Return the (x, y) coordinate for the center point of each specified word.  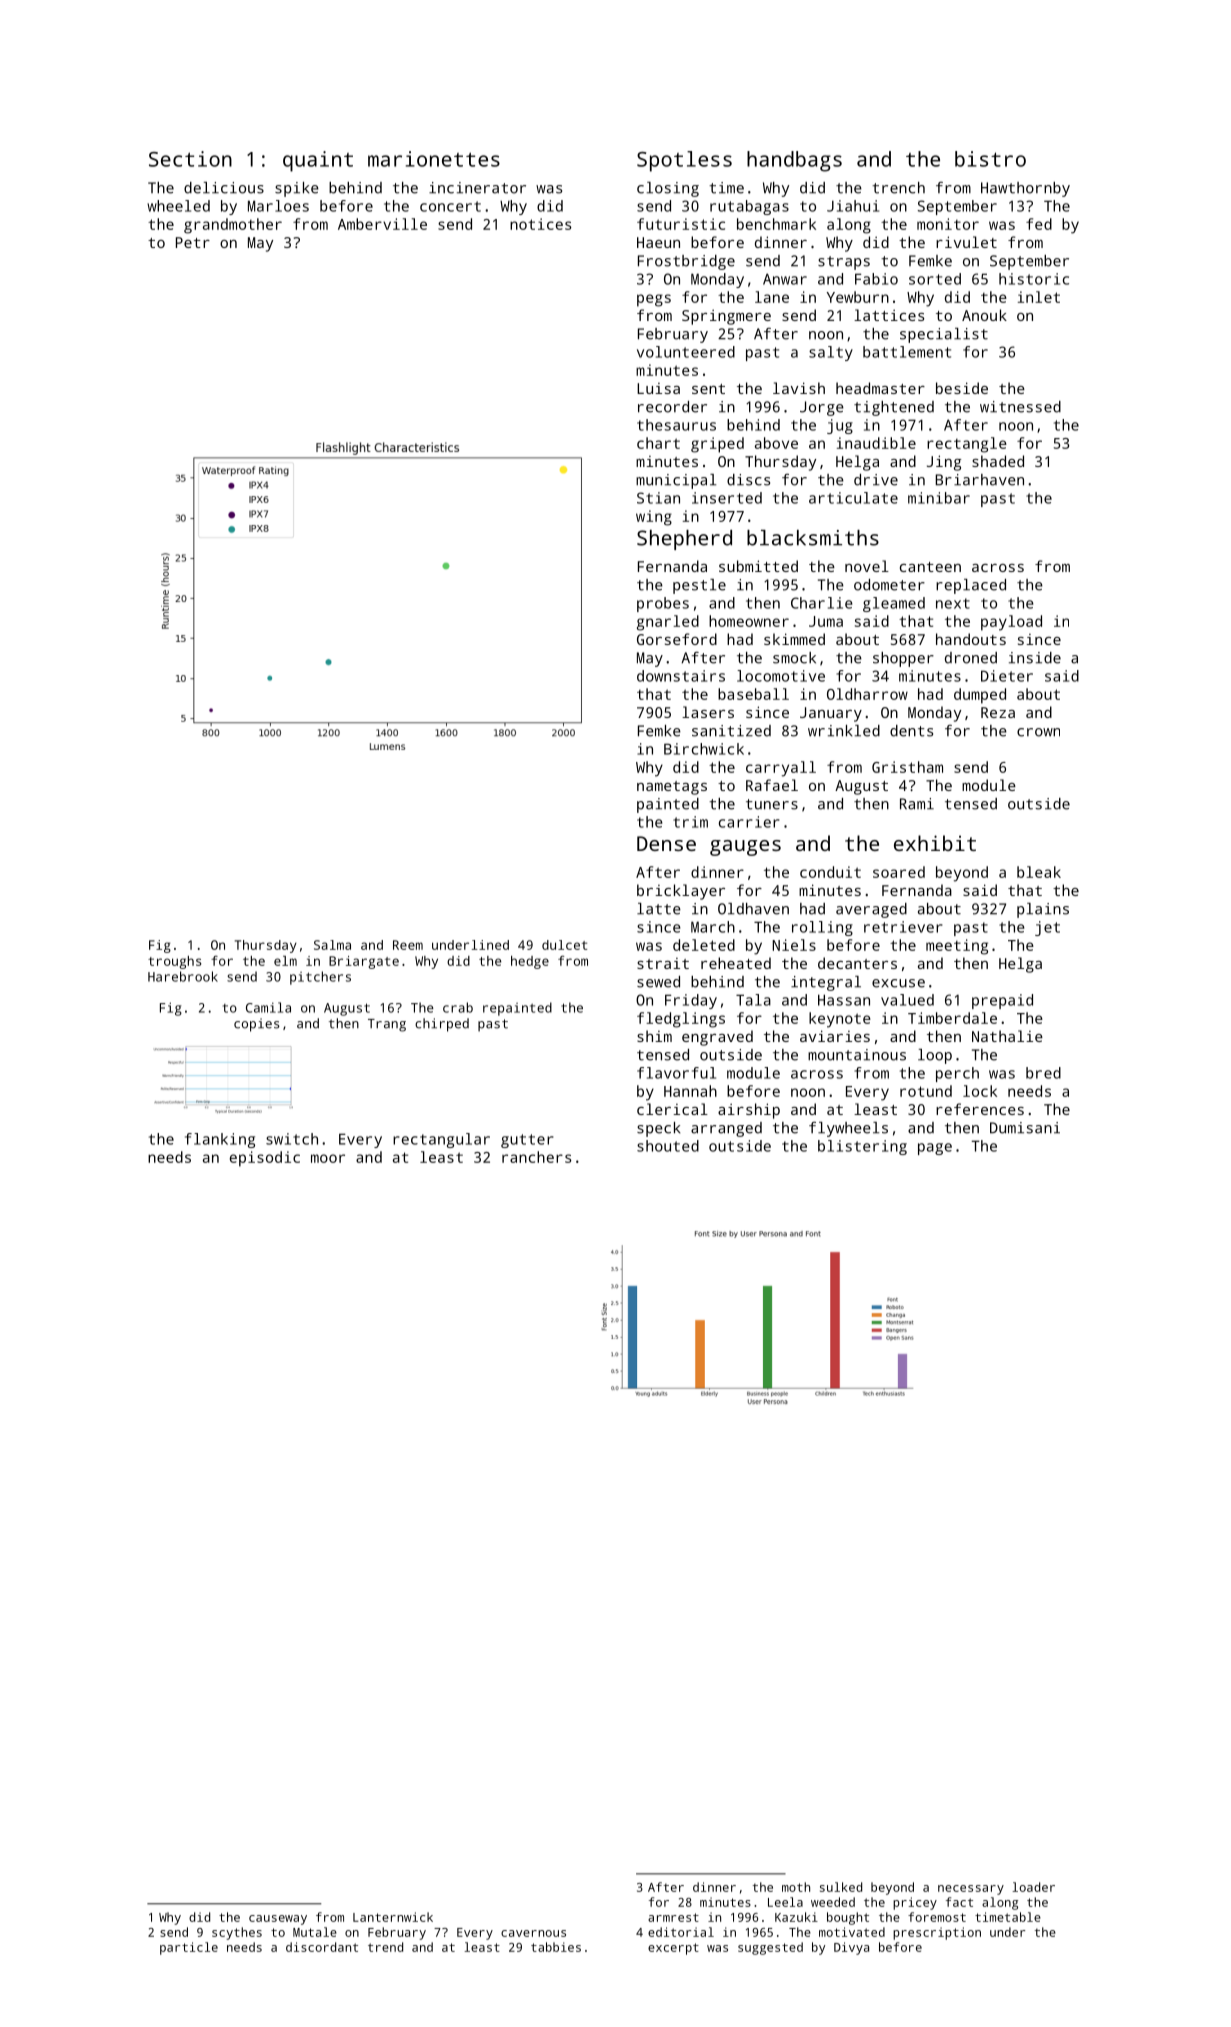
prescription (937, 1933)
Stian (658, 498)
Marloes (278, 206)
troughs (175, 962)
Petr (193, 242)
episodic (265, 1159)
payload (1011, 623)
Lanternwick (393, 1917)
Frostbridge (686, 262)
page (935, 1149)
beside (962, 388)
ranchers (536, 1157)
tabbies (556, 1947)
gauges (745, 848)
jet (1047, 928)
